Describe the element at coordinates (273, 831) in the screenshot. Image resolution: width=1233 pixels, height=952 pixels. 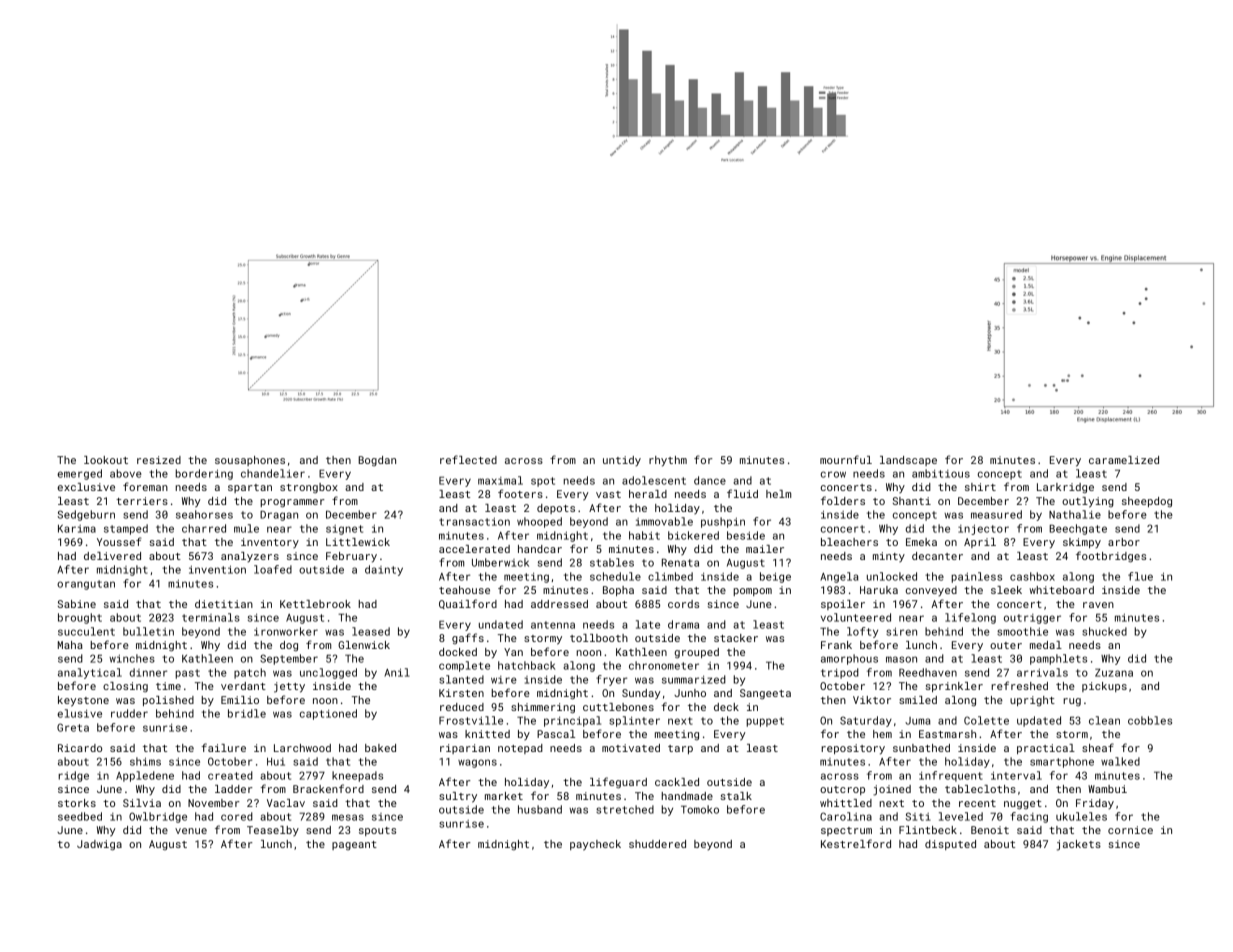
I see `Teaselby` at that location.
